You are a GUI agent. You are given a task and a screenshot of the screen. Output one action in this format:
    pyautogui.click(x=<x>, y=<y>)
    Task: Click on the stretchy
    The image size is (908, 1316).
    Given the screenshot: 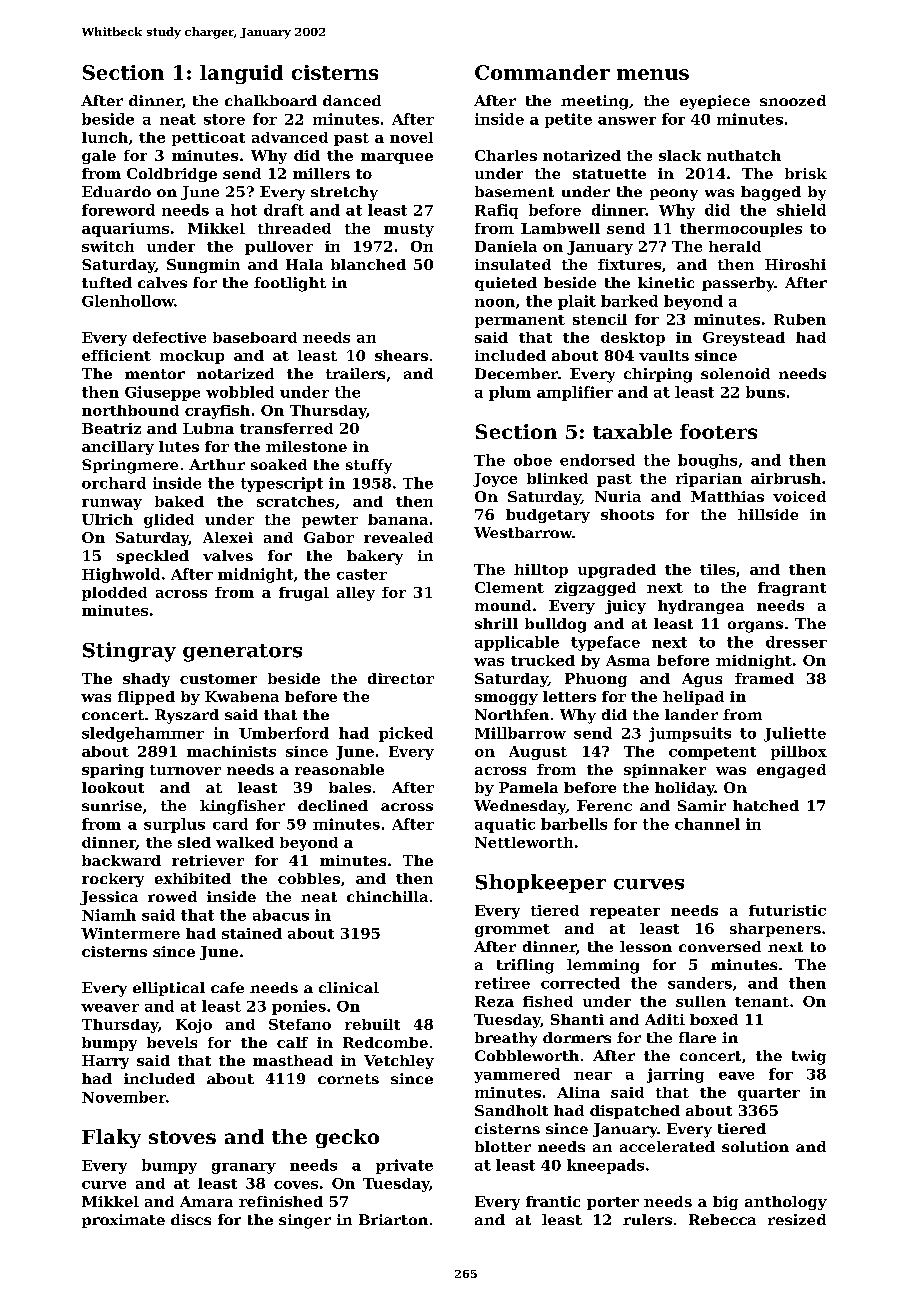 What is the action you would take?
    pyautogui.click(x=344, y=193)
